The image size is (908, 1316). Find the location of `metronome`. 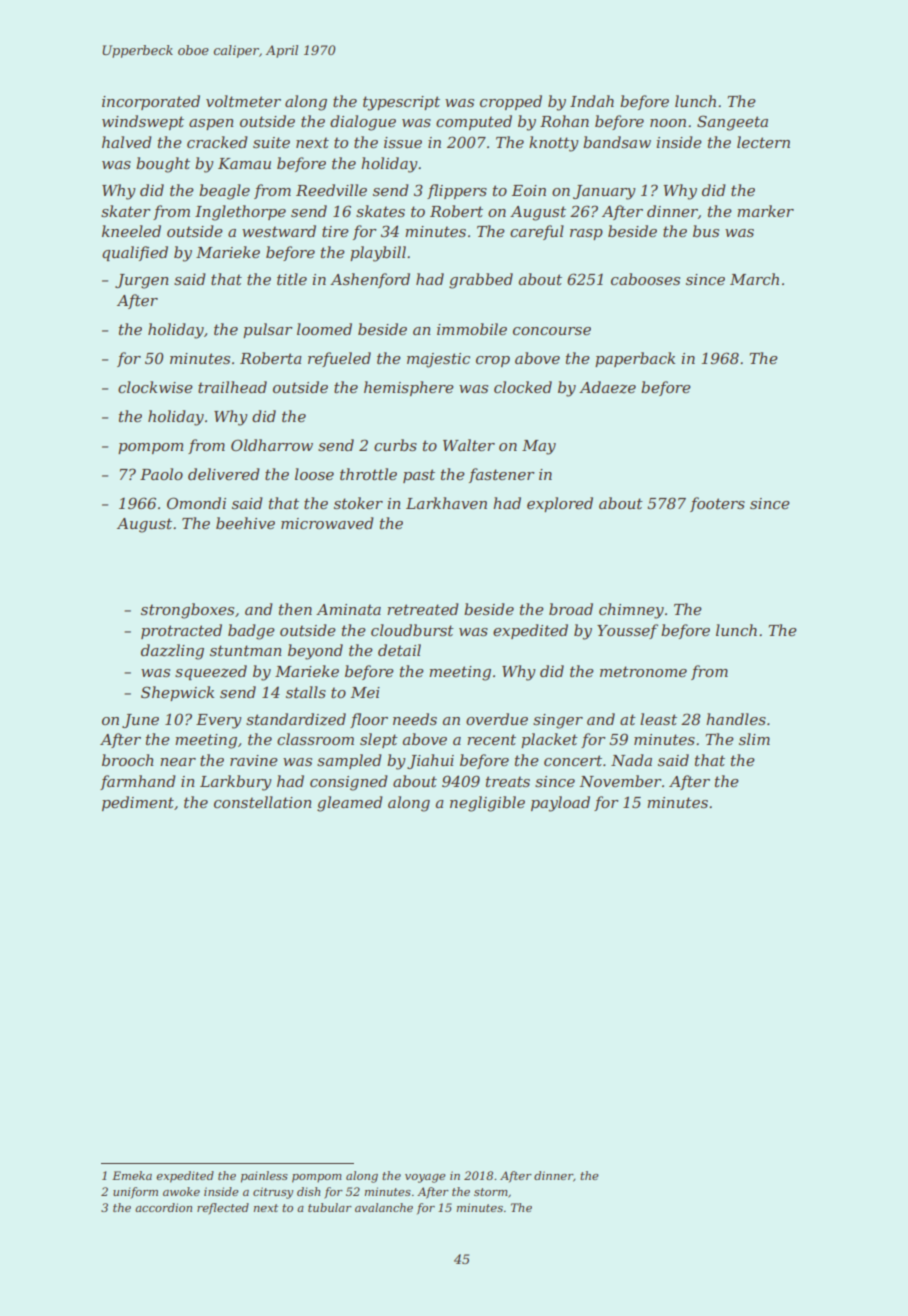

metronome is located at coordinates (643, 671).
